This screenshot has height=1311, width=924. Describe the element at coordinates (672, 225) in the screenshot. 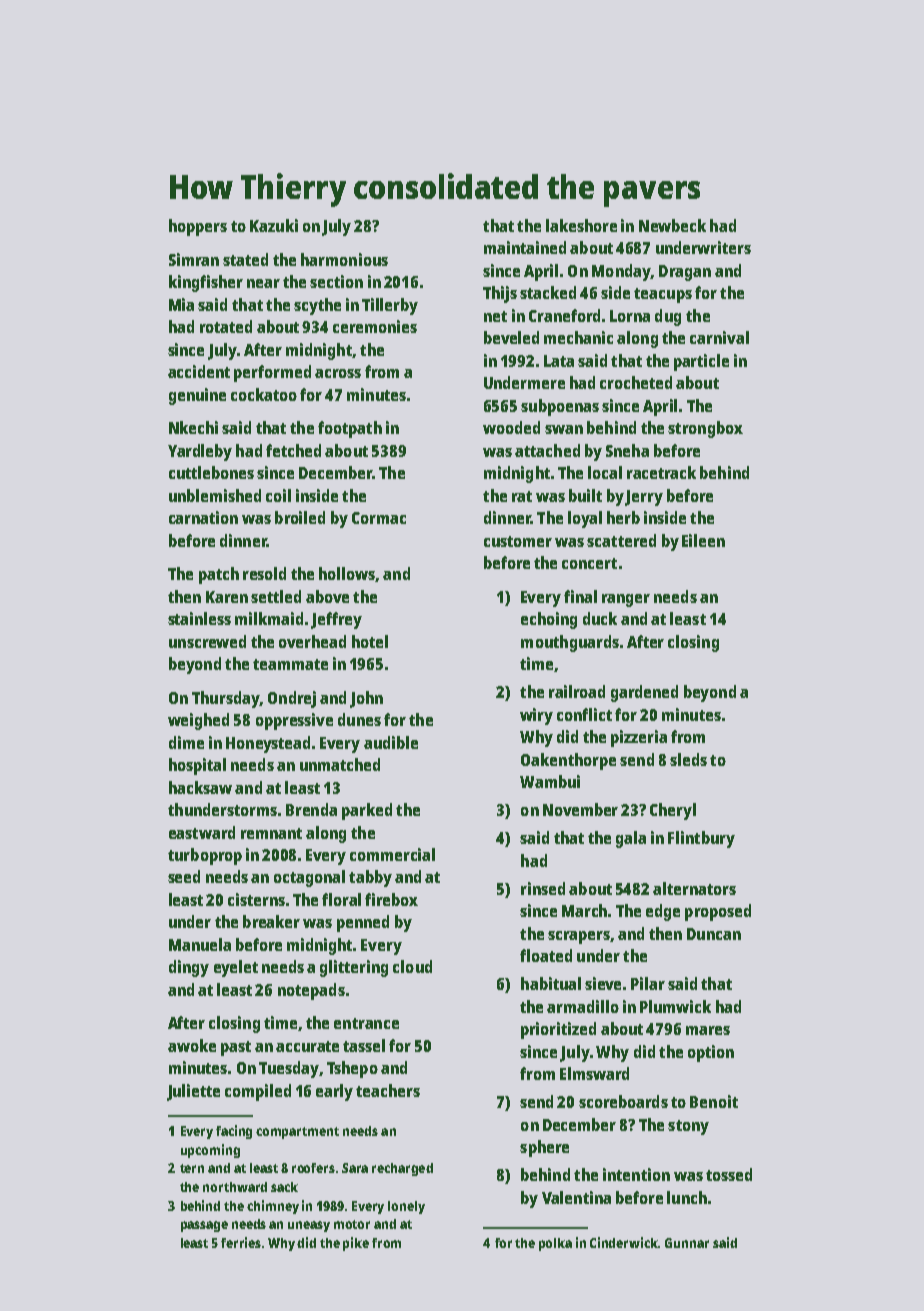

I see `Newbeck` at that location.
